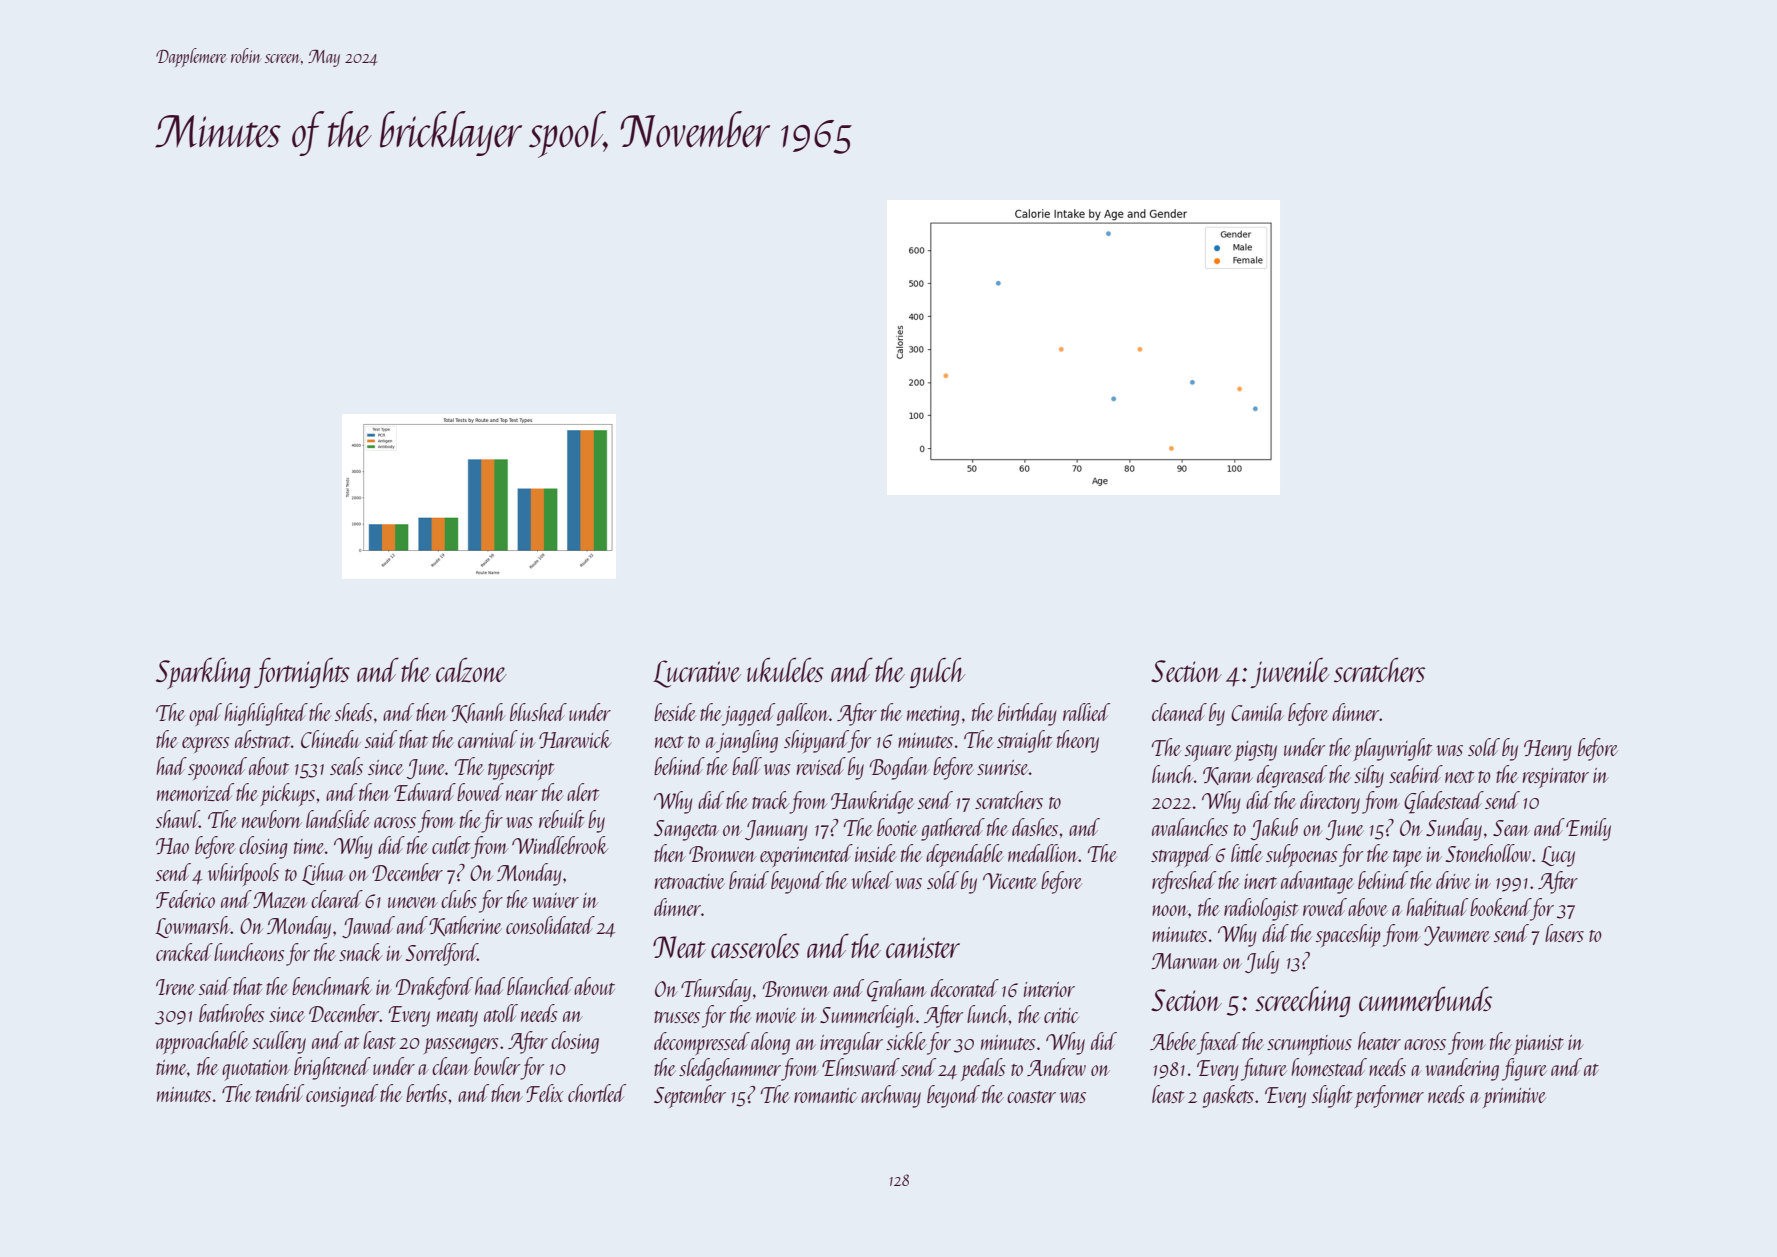 This page has height=1257, width=1777. What do you see at coordinates (891, 1096) in the page?
I see `archway` at bounding box center [891, 1096].
